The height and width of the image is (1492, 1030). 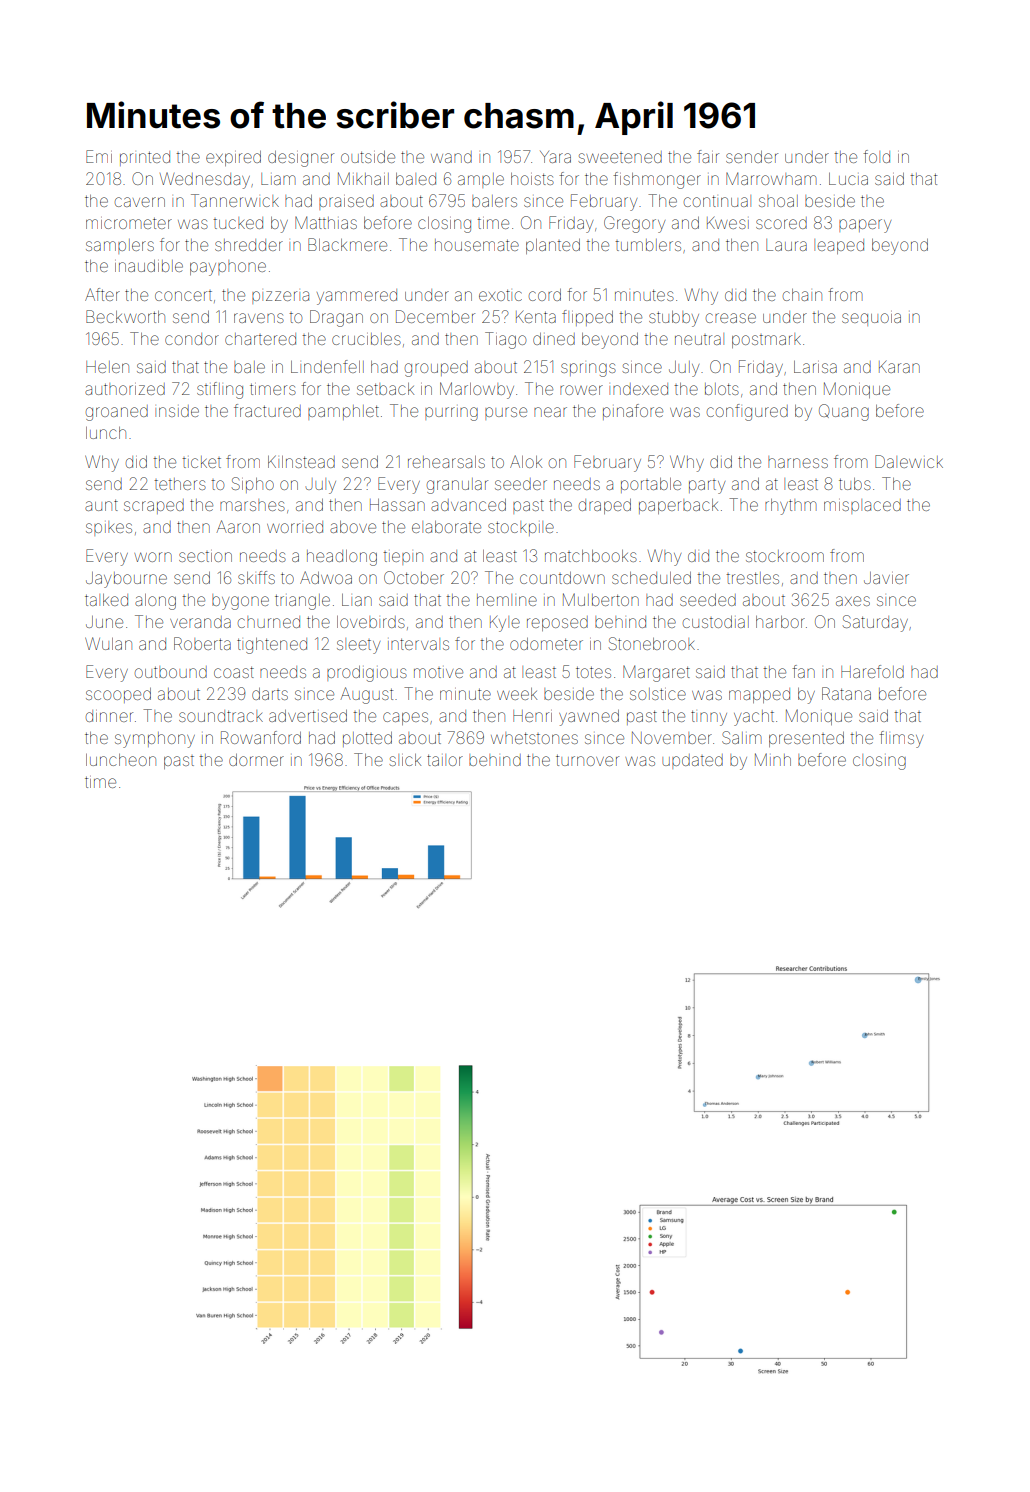 I want to click on dormer, so click(x=256, y=760).
